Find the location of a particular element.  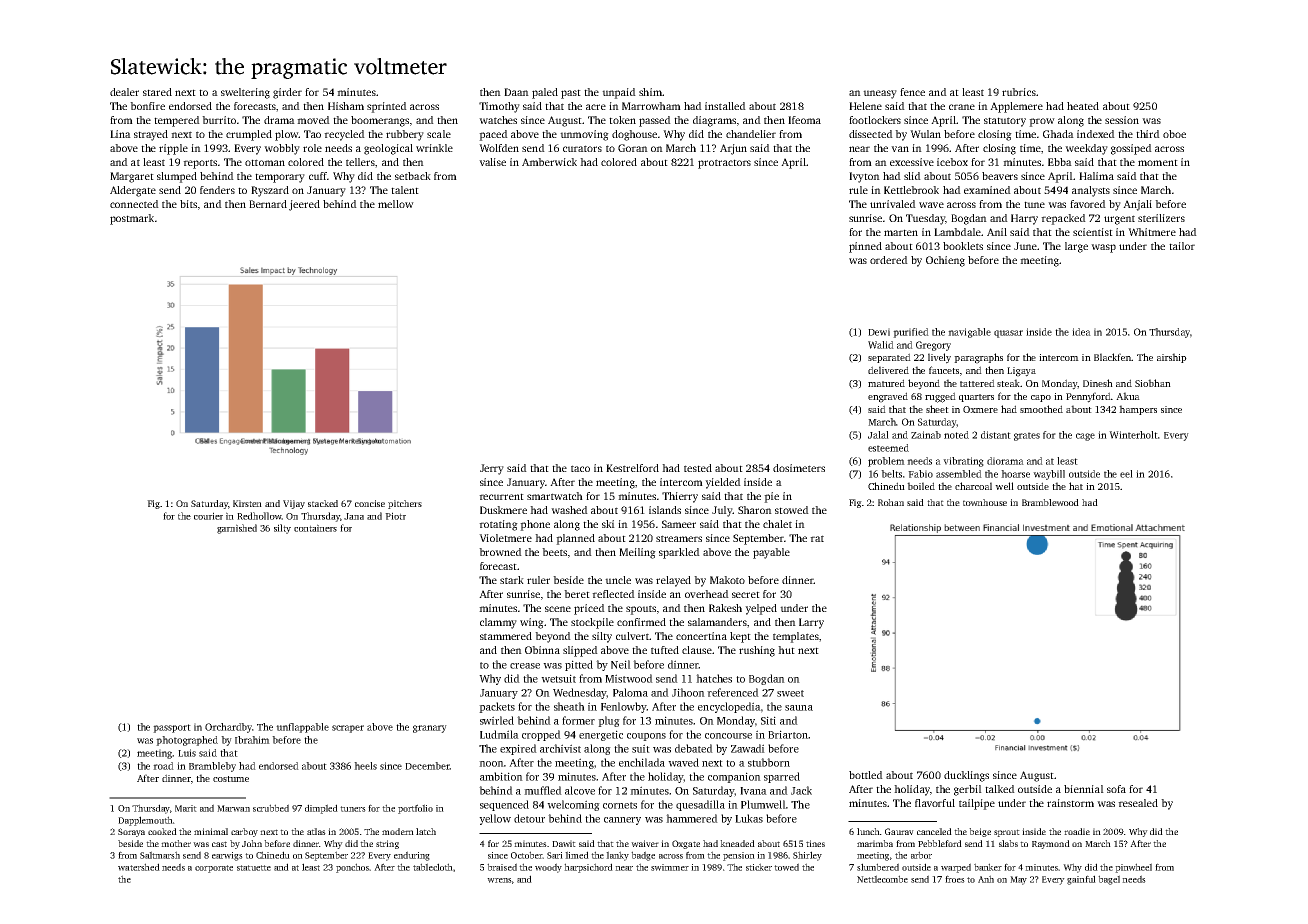

oboe is located at coordinates (1174, 134).
